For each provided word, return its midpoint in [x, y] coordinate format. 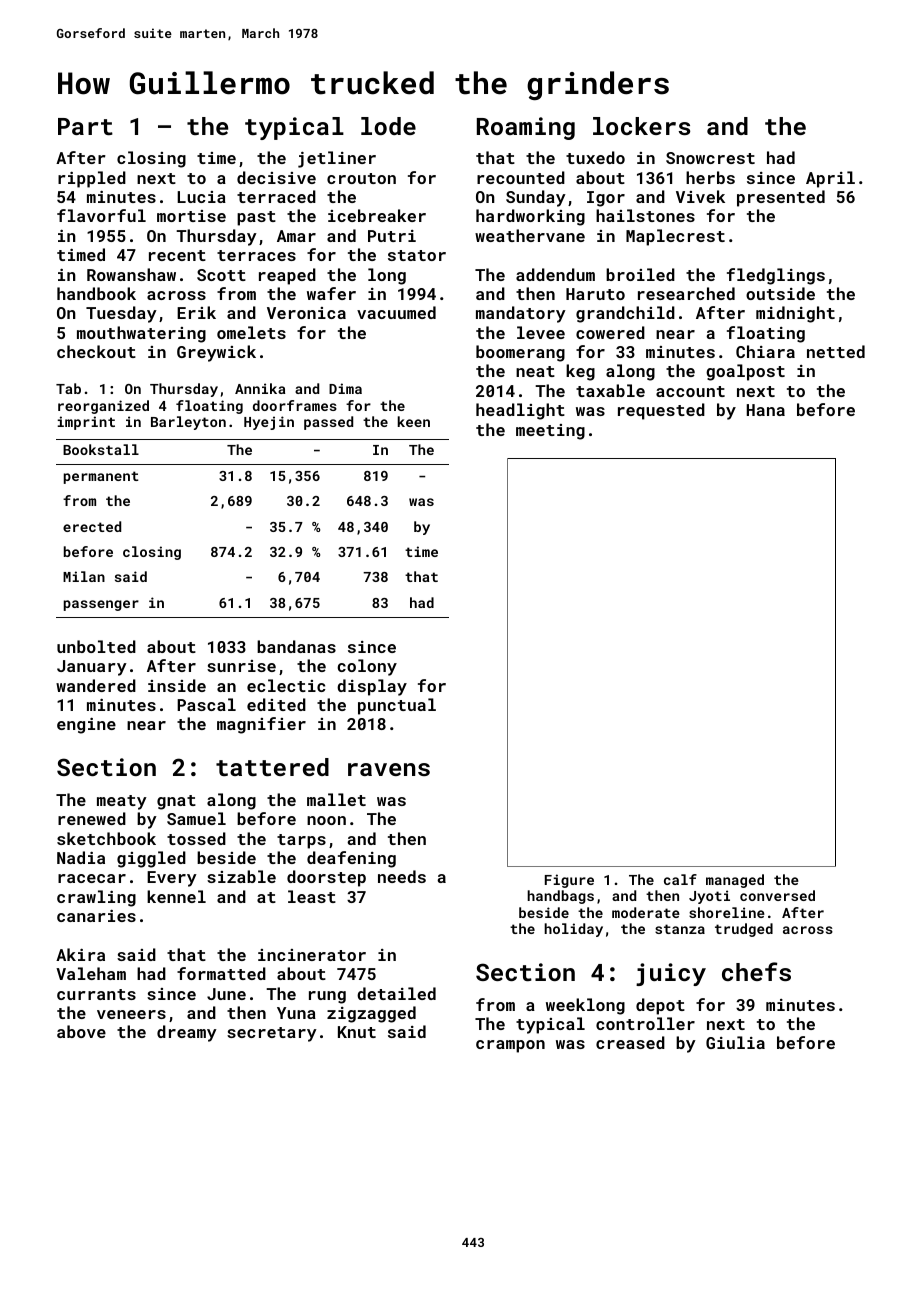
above [81, 1031]
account [690, 391]
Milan [84, 576]
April [830, 179]
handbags [560, 897]
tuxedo [595, 157]
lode [388, 126]
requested [661, 411]
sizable [241, 876]
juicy [671, 974]
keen [414, 421]
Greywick [216, 353]
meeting [550, 432]
